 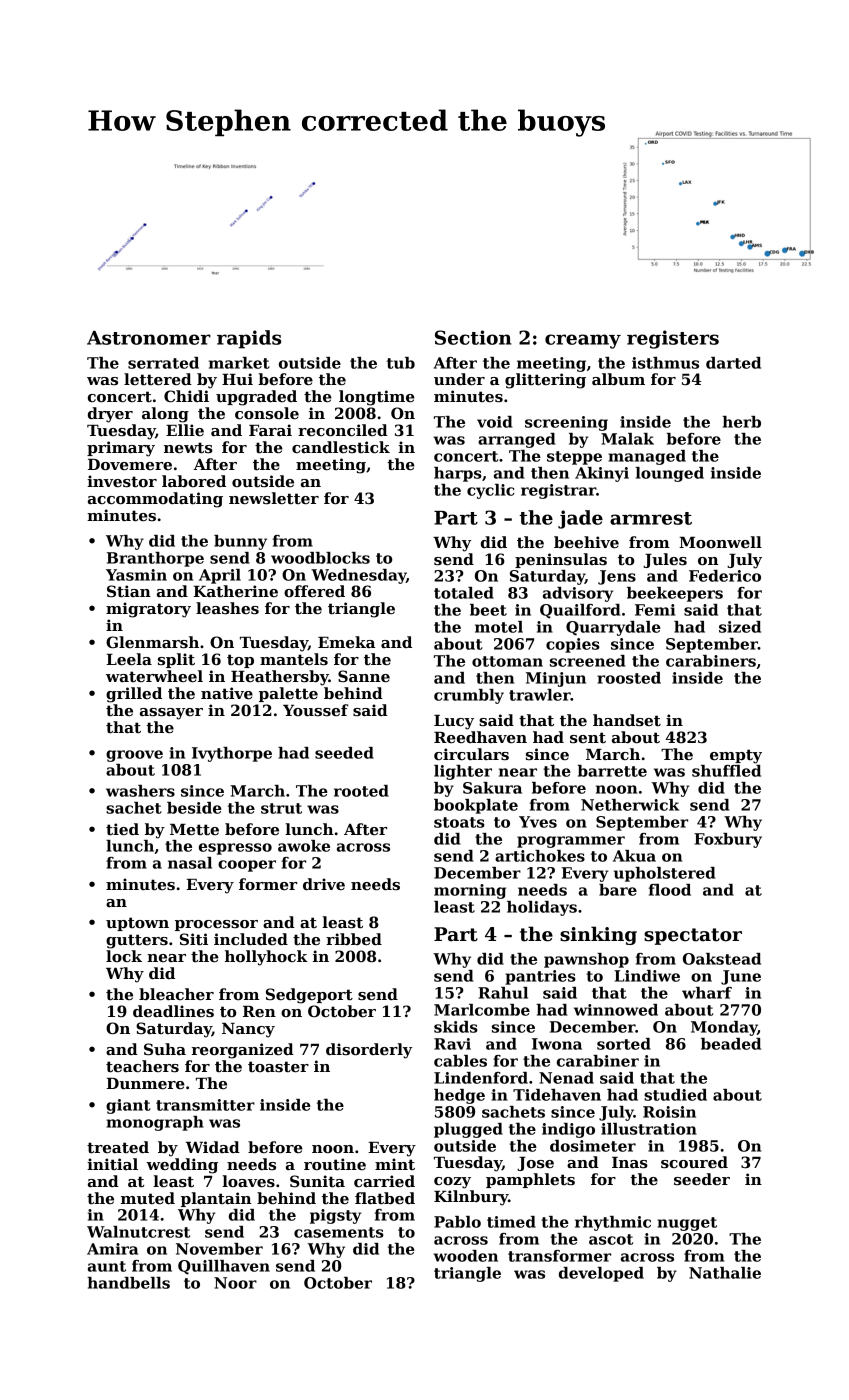 I want to click on lettered, so click(x=158, y=379).
